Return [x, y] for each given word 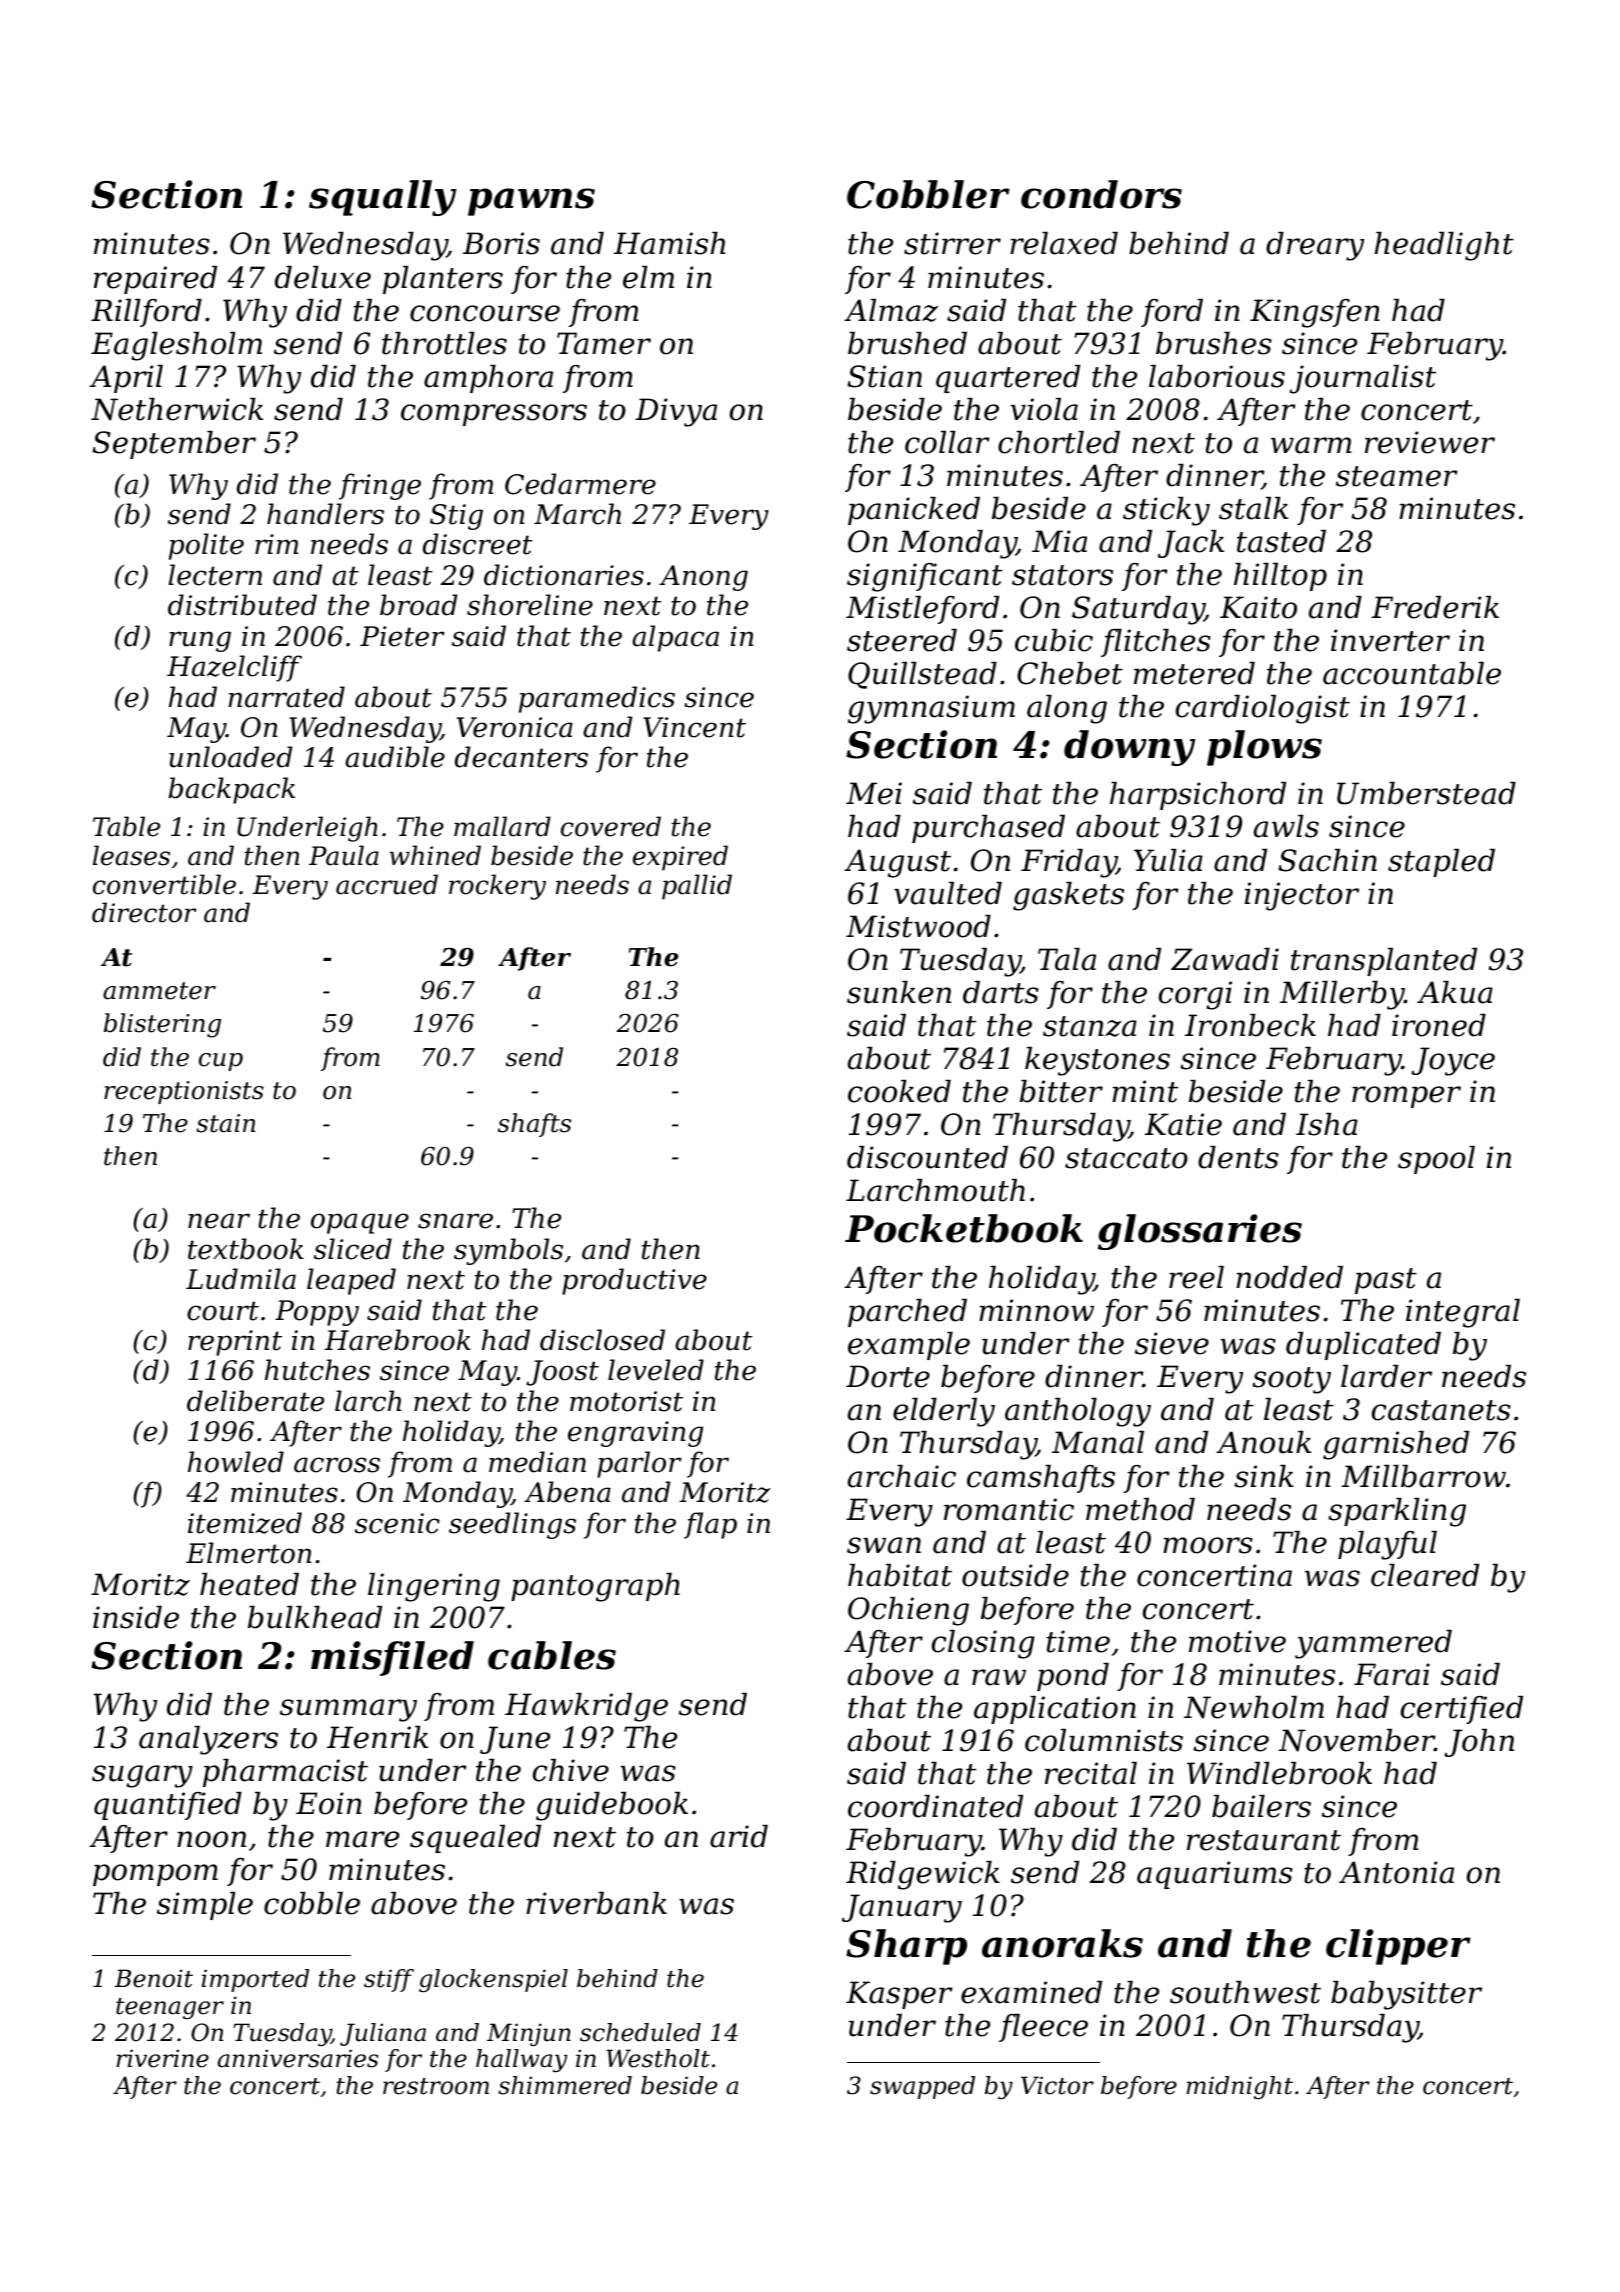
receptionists [184, 1092]
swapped [922, 2087]
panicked [914, 511]
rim [276, 544]
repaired [155, 280]
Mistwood [918, 926]
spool [1436, 1160]
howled [236, 1462]
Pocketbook [964, 1228]
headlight [1444, 246]
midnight [1240, 2087]
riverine [163, 2058]
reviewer [1430, 442]
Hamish [669, 243]
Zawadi [1225, 959]
